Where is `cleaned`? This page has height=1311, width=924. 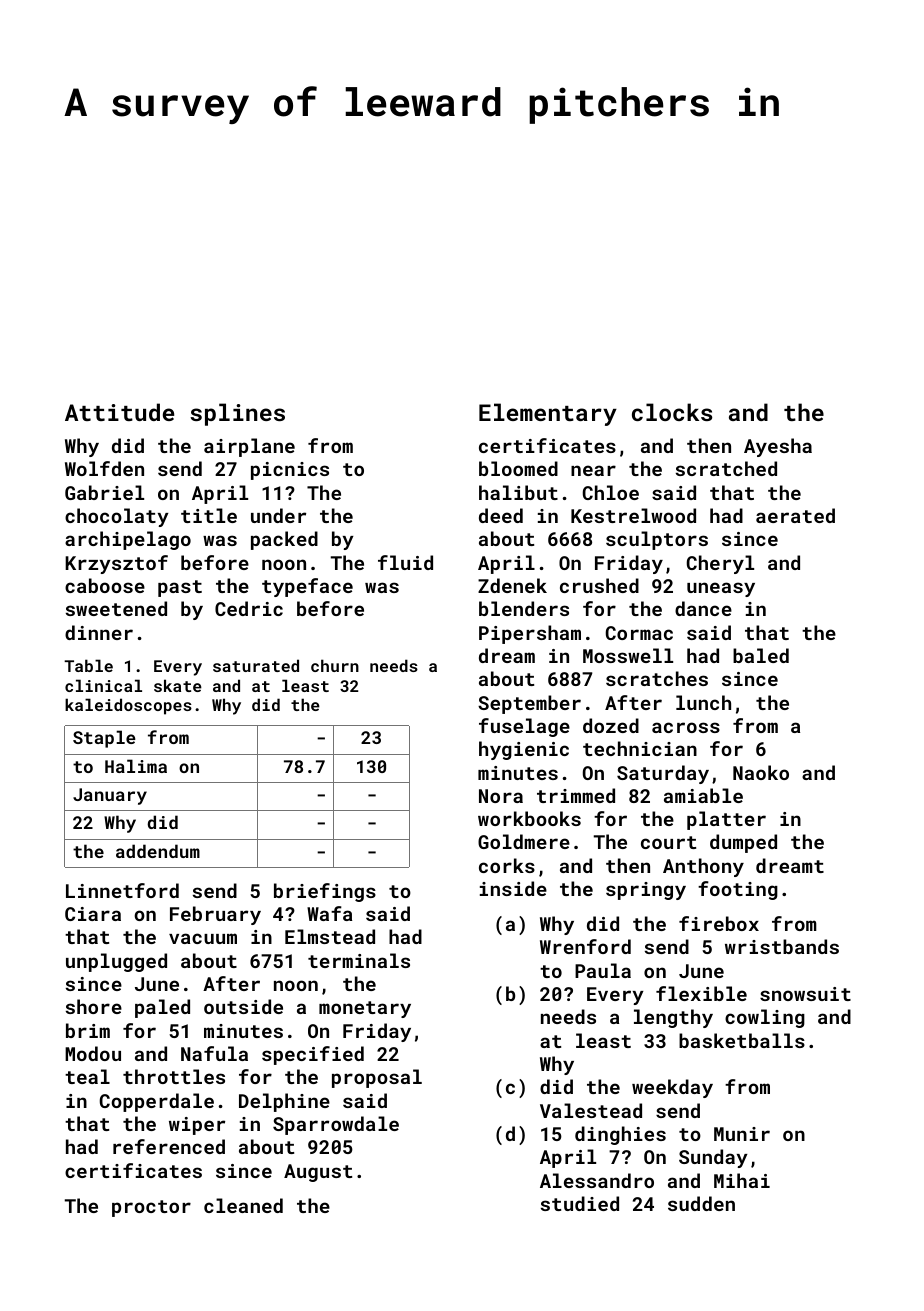 cleaned is located at coordinates (243, 1205).
